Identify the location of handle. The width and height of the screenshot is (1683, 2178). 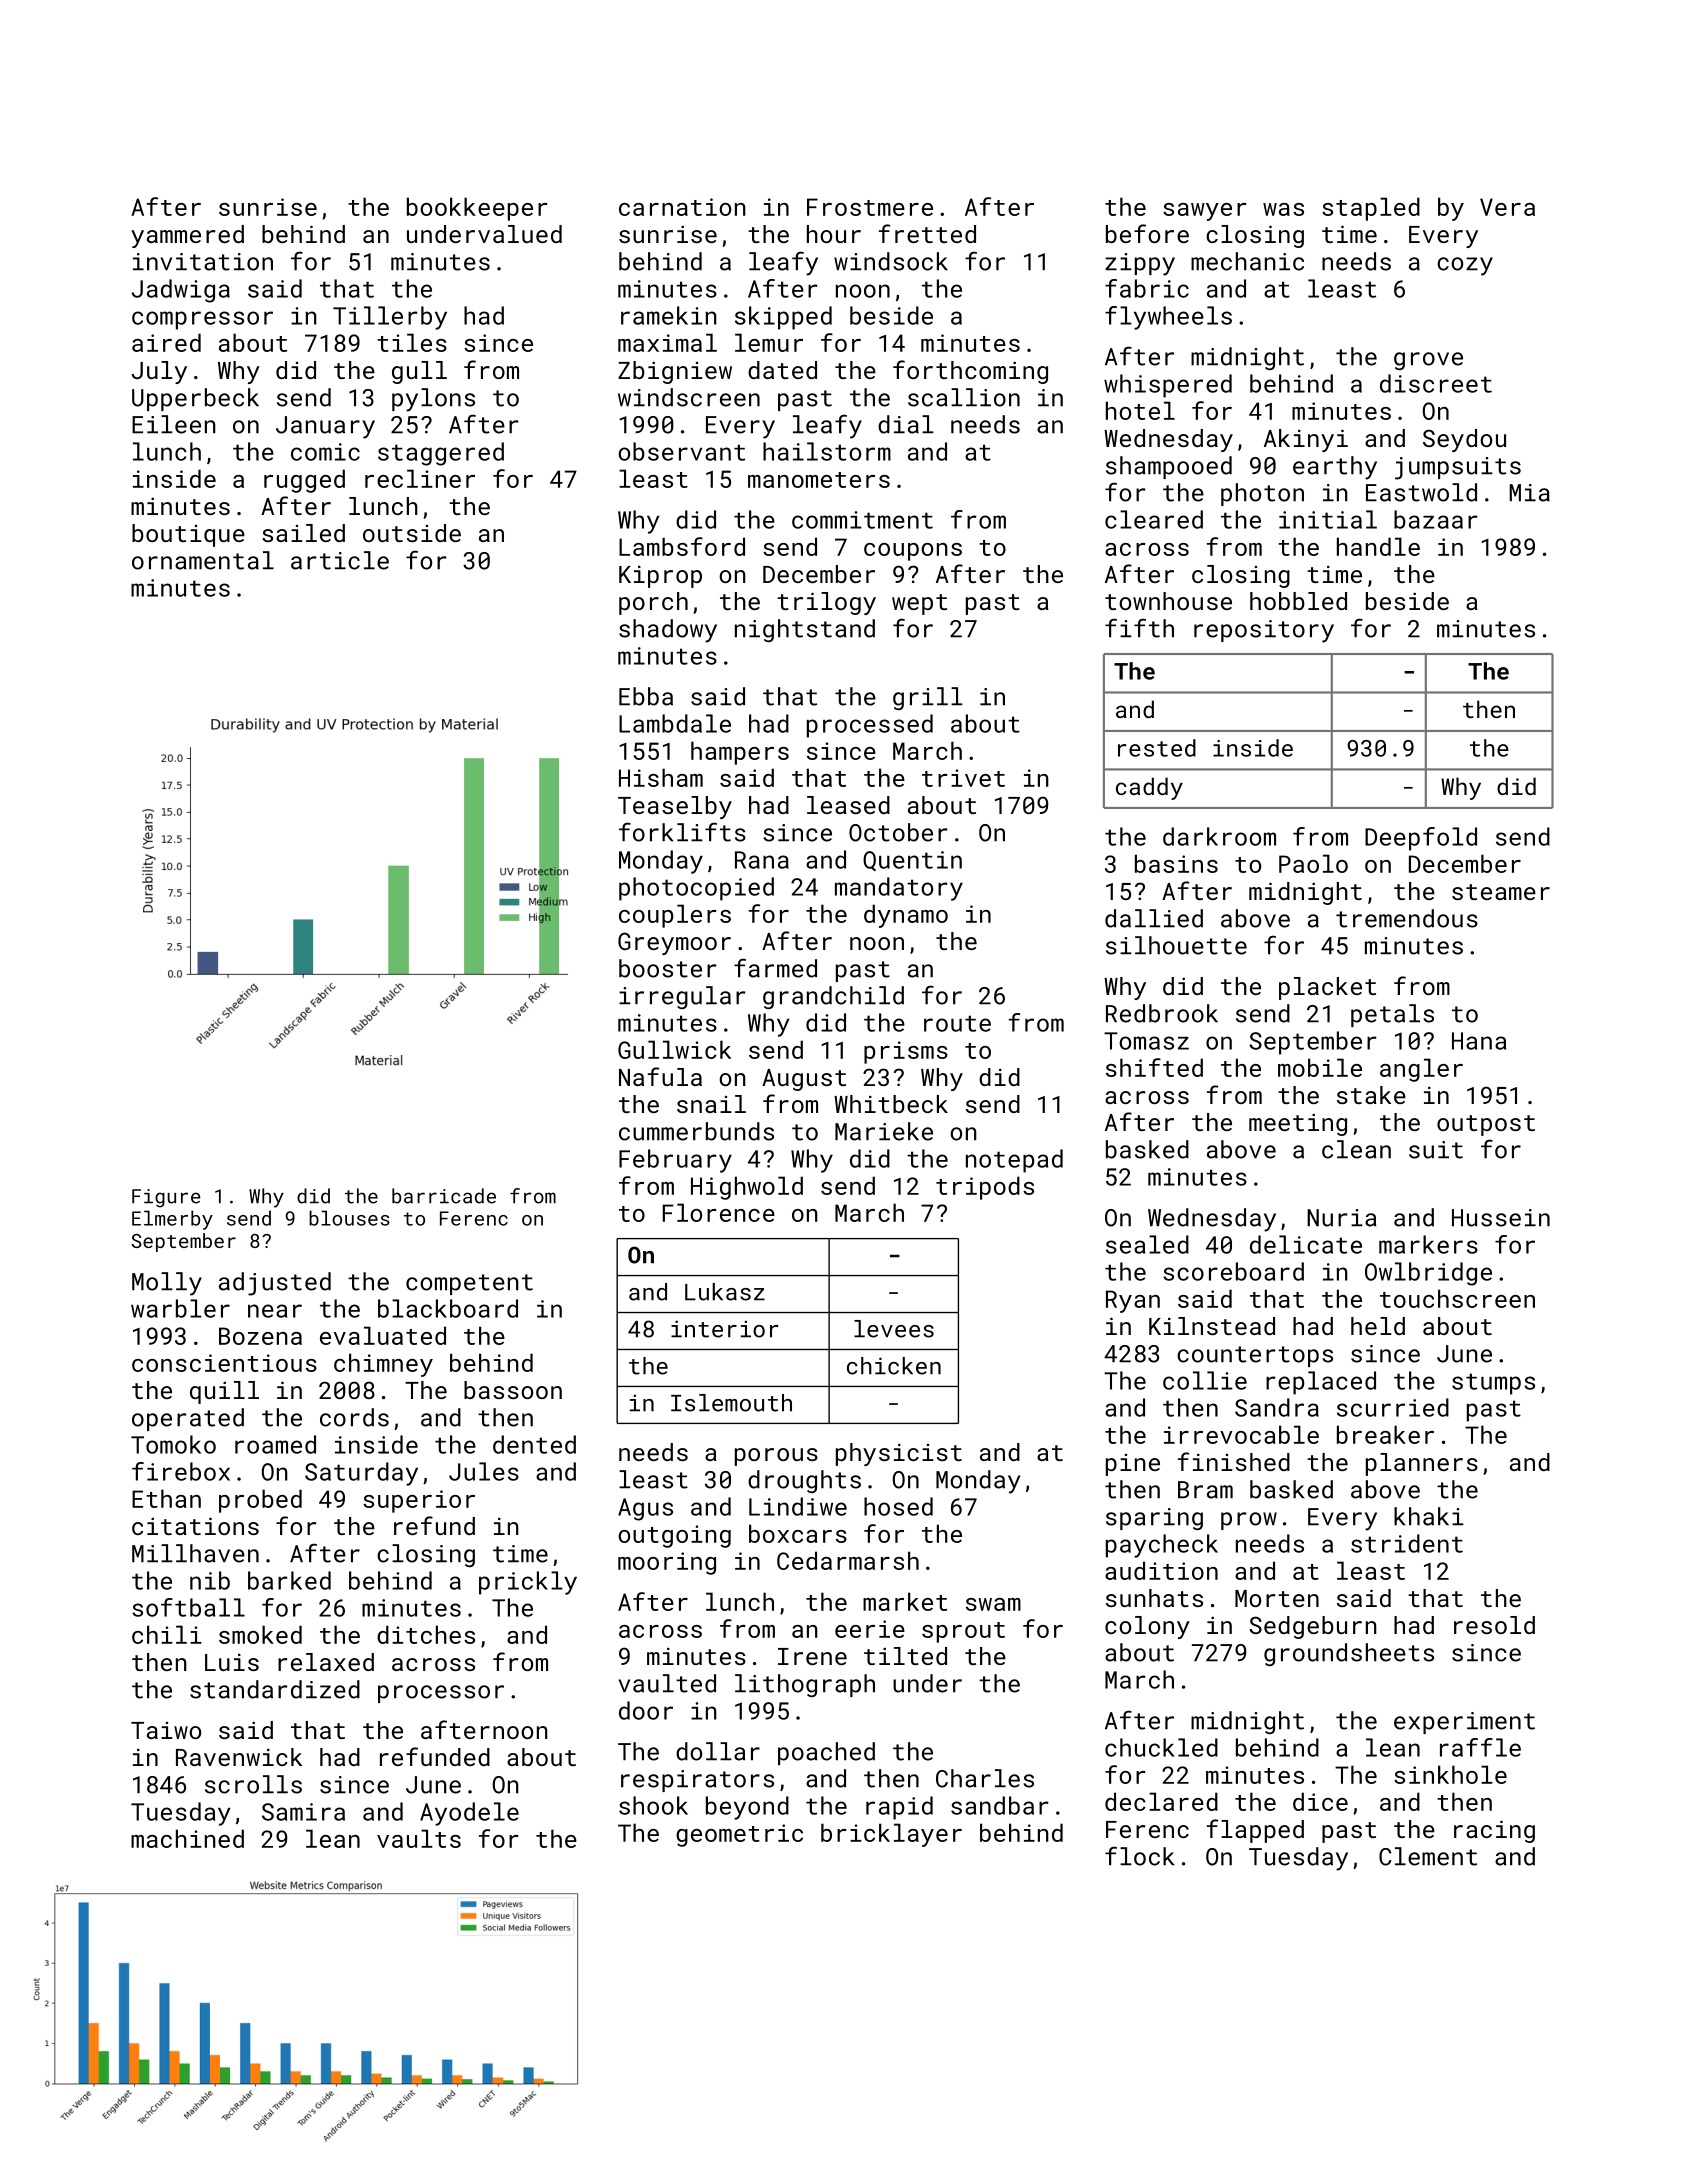
(1378, 546).
